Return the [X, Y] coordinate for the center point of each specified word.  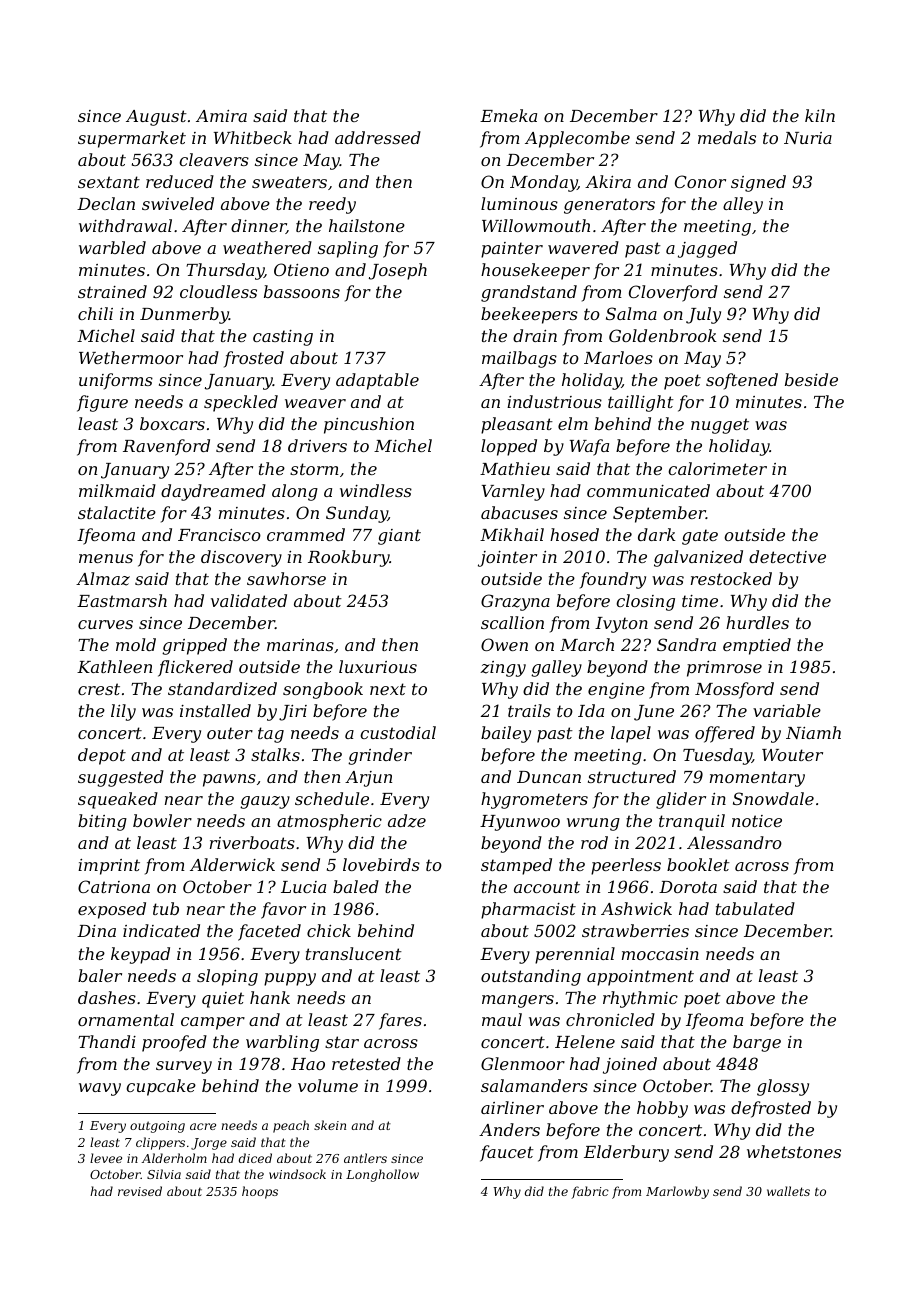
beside [811, 379]
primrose [724, 669]
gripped [194, 646]
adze [407, 821]
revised [140, 1191]
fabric [590, 1192]
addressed [378, 137]
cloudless [218, 291]
